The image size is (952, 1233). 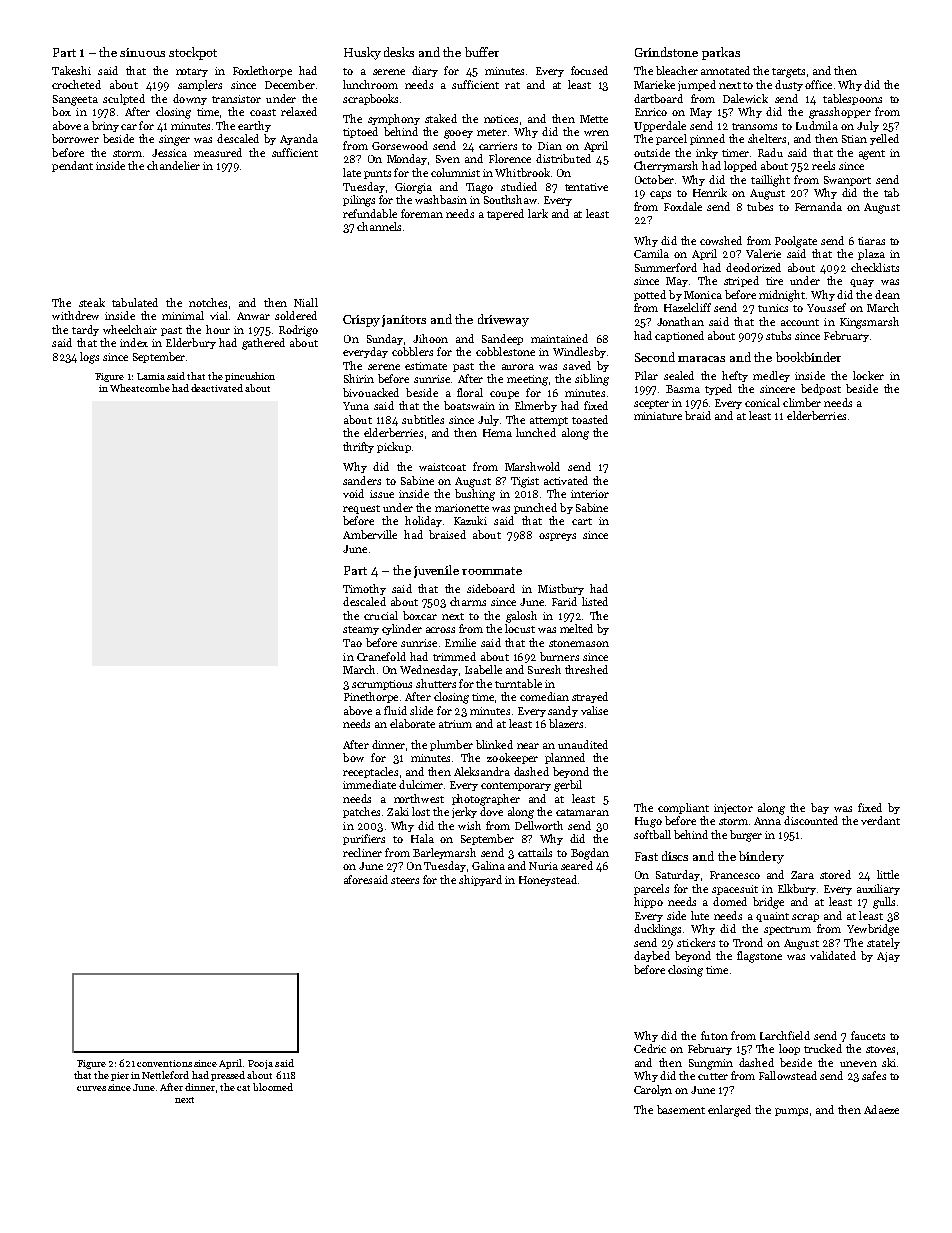 What do you see at coordinates (590, 494) in the image?
I see `interior` at bounding box center [590, 494].
